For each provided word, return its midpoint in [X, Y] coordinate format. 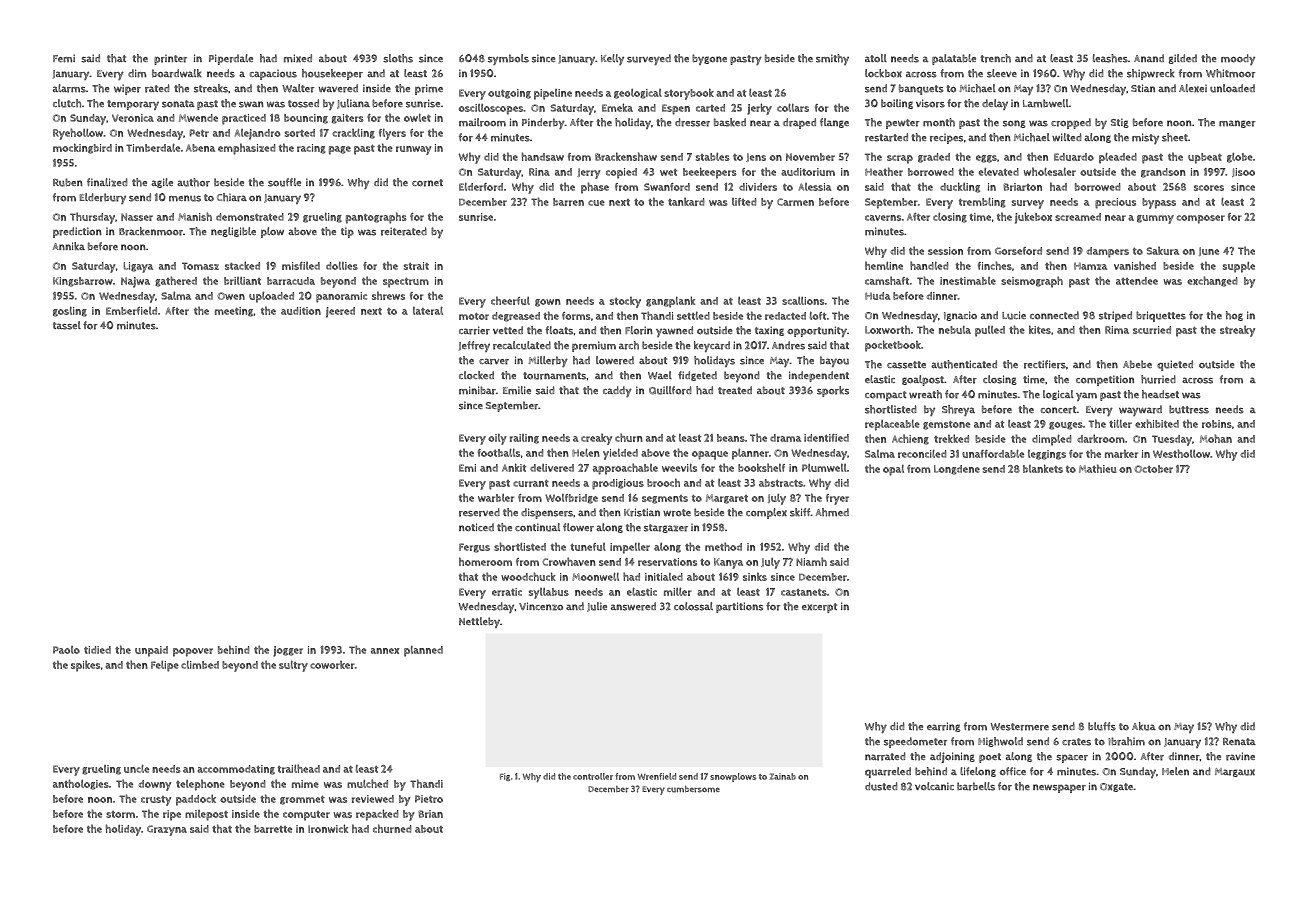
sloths [398, 58]
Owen [231, 296]
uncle [136, 768]
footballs [499, 452]
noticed [476, 527]
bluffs [1102, 726]
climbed [200, 664]
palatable [954, 59]
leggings [1047, 455]
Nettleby [479, 622]
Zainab [782, 776]
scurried [1152, 330]
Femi [64, 58]
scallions [803, 301]
